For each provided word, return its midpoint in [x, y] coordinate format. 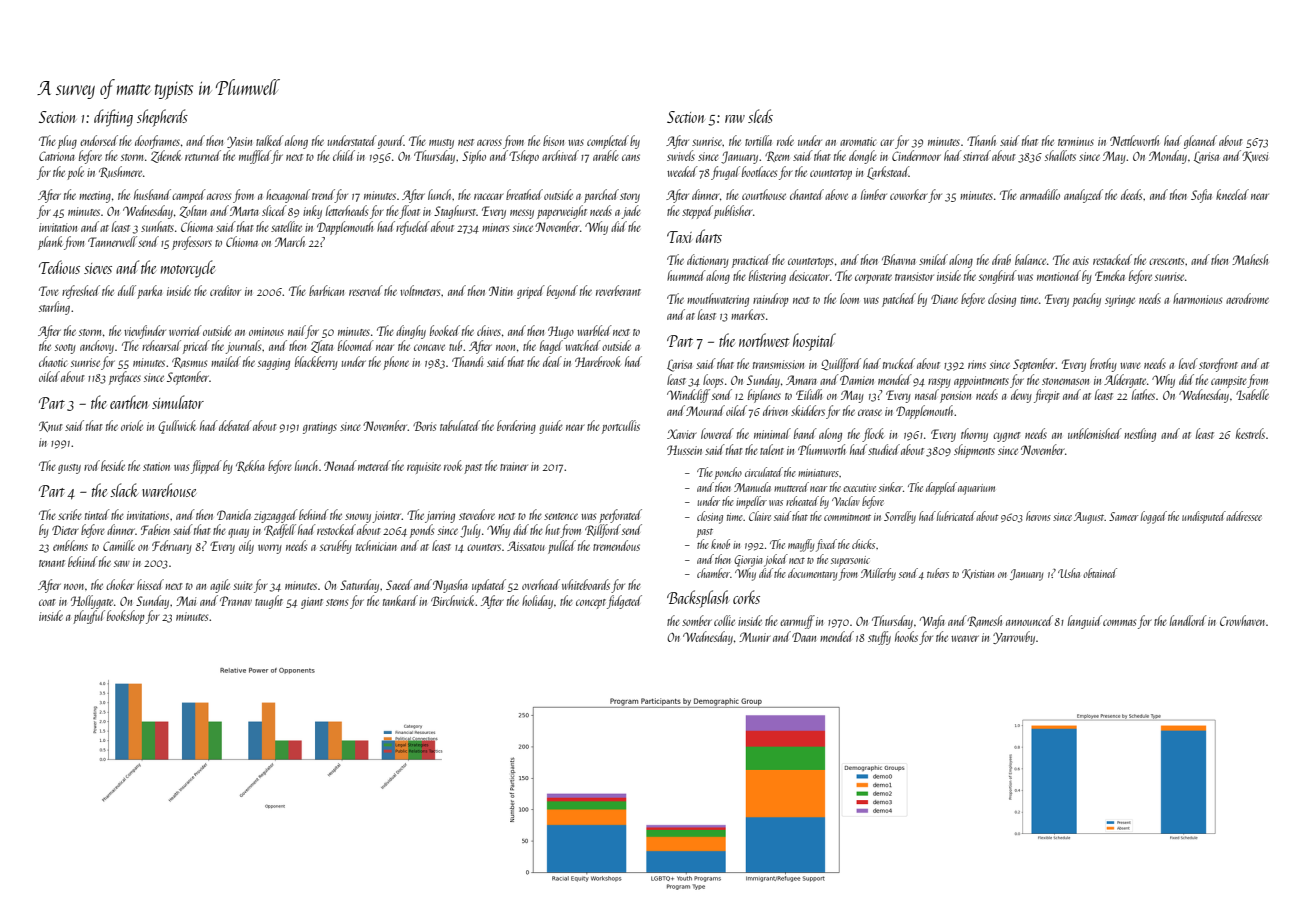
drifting [113, 118]
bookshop [126, 617]
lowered [717, 433]
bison [553, 140]
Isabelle [1252, 394]
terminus [1076, 141]
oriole [132, 425]
